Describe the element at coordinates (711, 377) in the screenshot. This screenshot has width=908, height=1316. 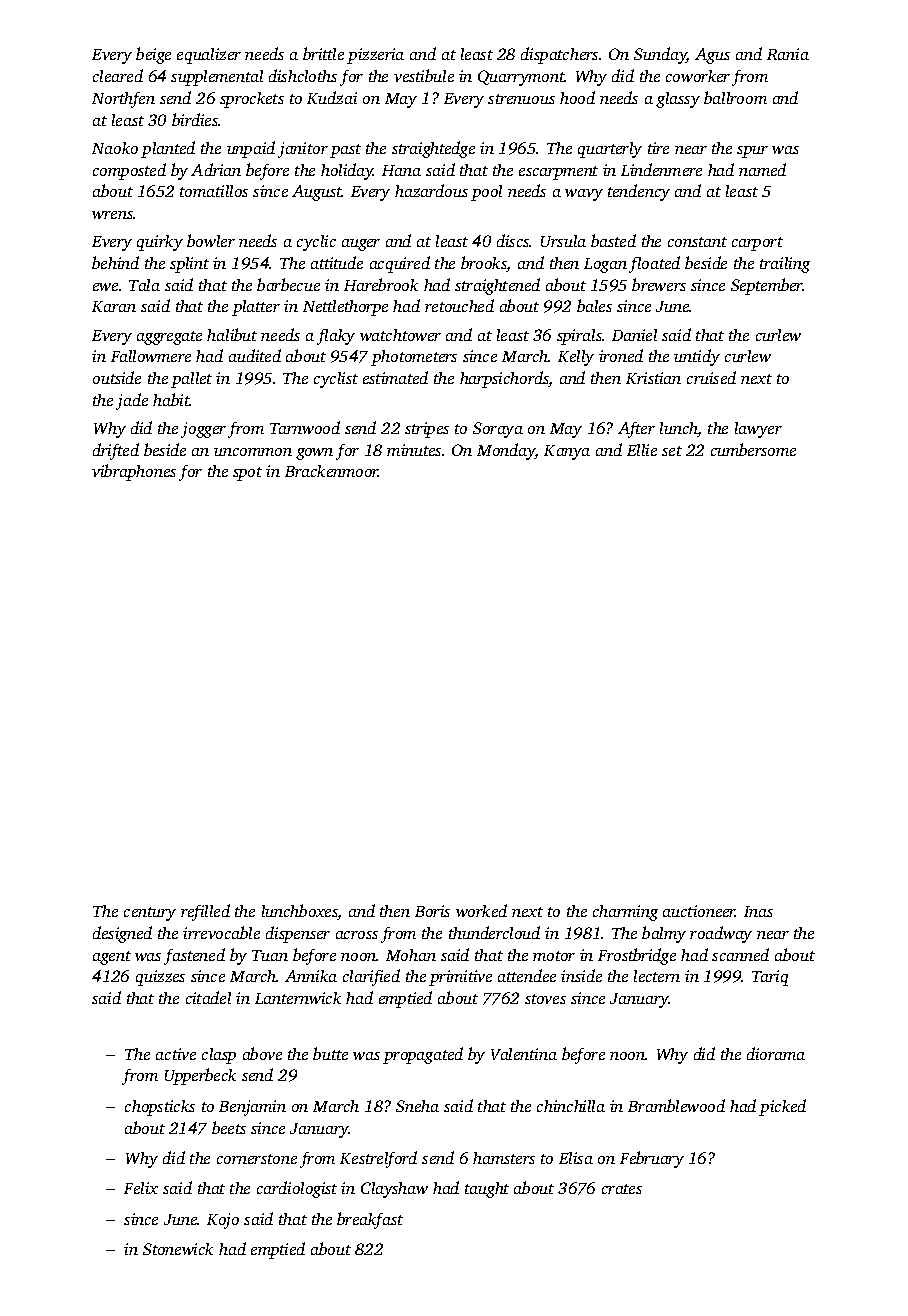
I see `cruised` at that location.
